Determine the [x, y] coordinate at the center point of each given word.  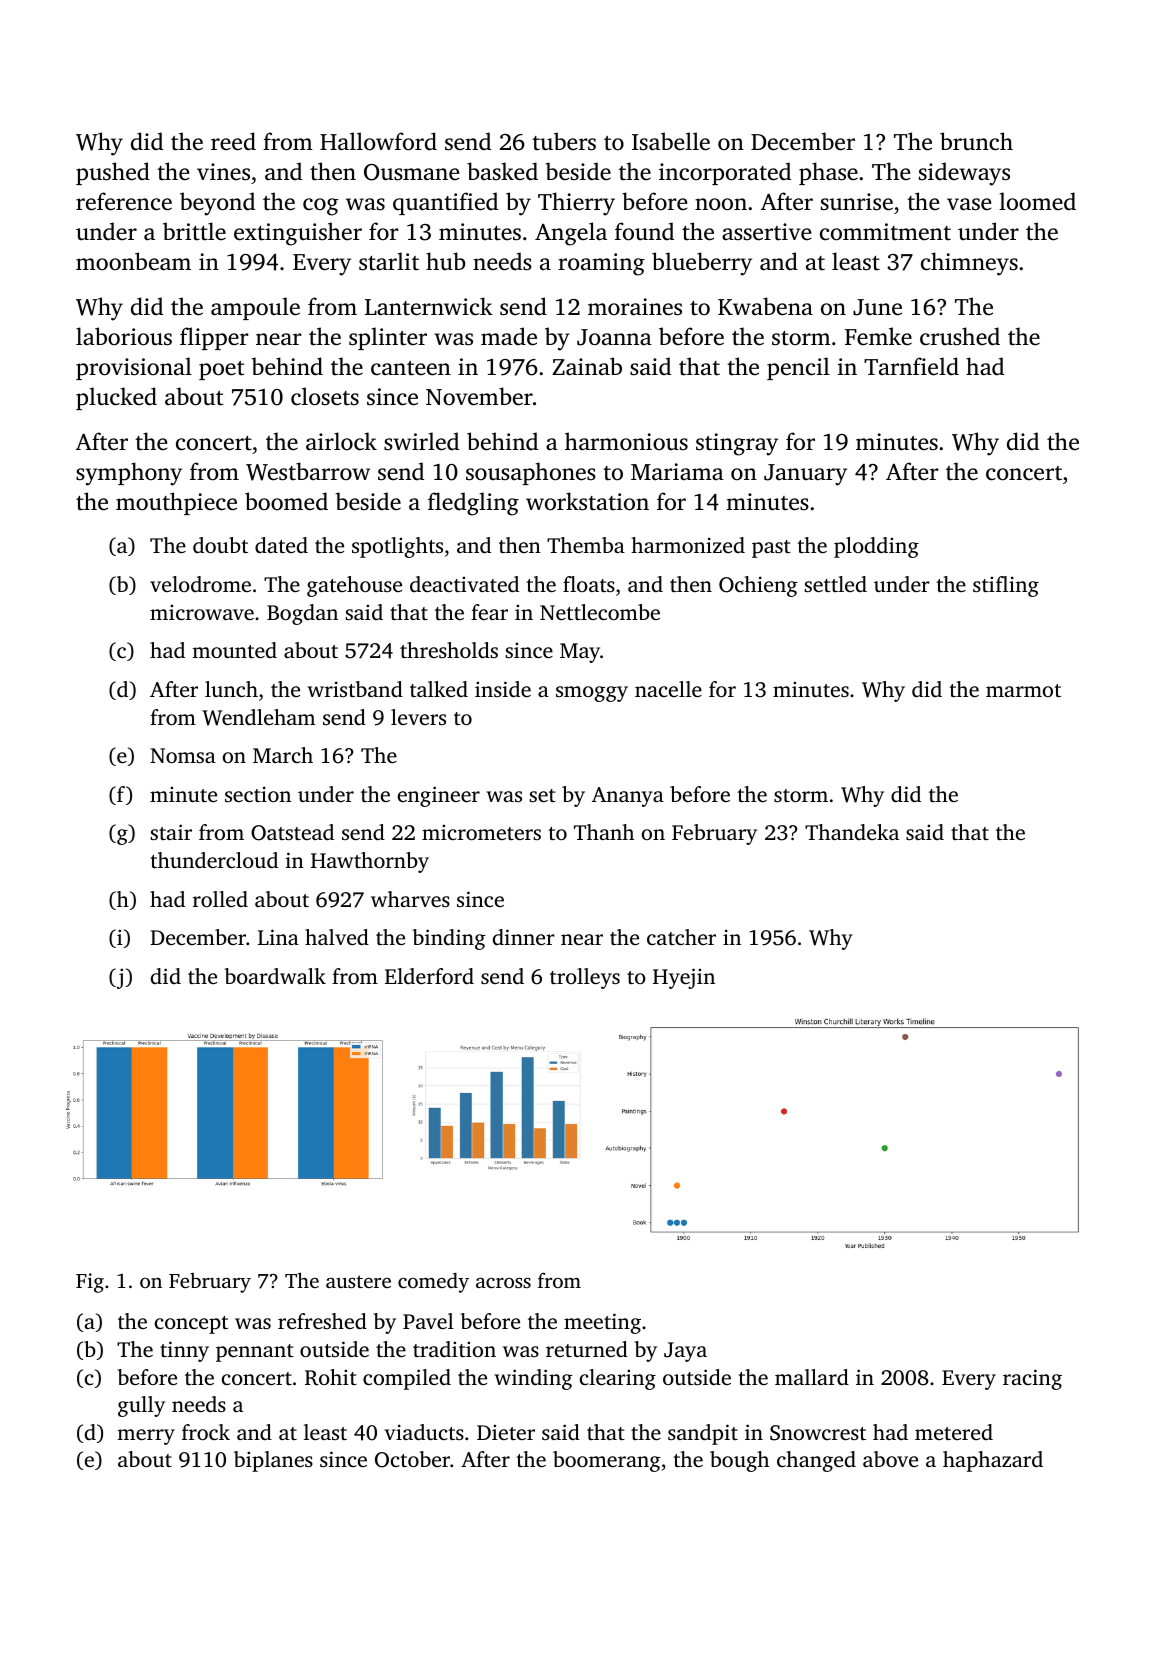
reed [233, 141]
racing [1032, 1379]
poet [221, 370]
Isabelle [671, 141]
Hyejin [684, 978]
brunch [976, 141]
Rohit [331, 1377]
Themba [586, 545]
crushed [960, 336]
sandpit [703, 1434]
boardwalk [275, 976]
